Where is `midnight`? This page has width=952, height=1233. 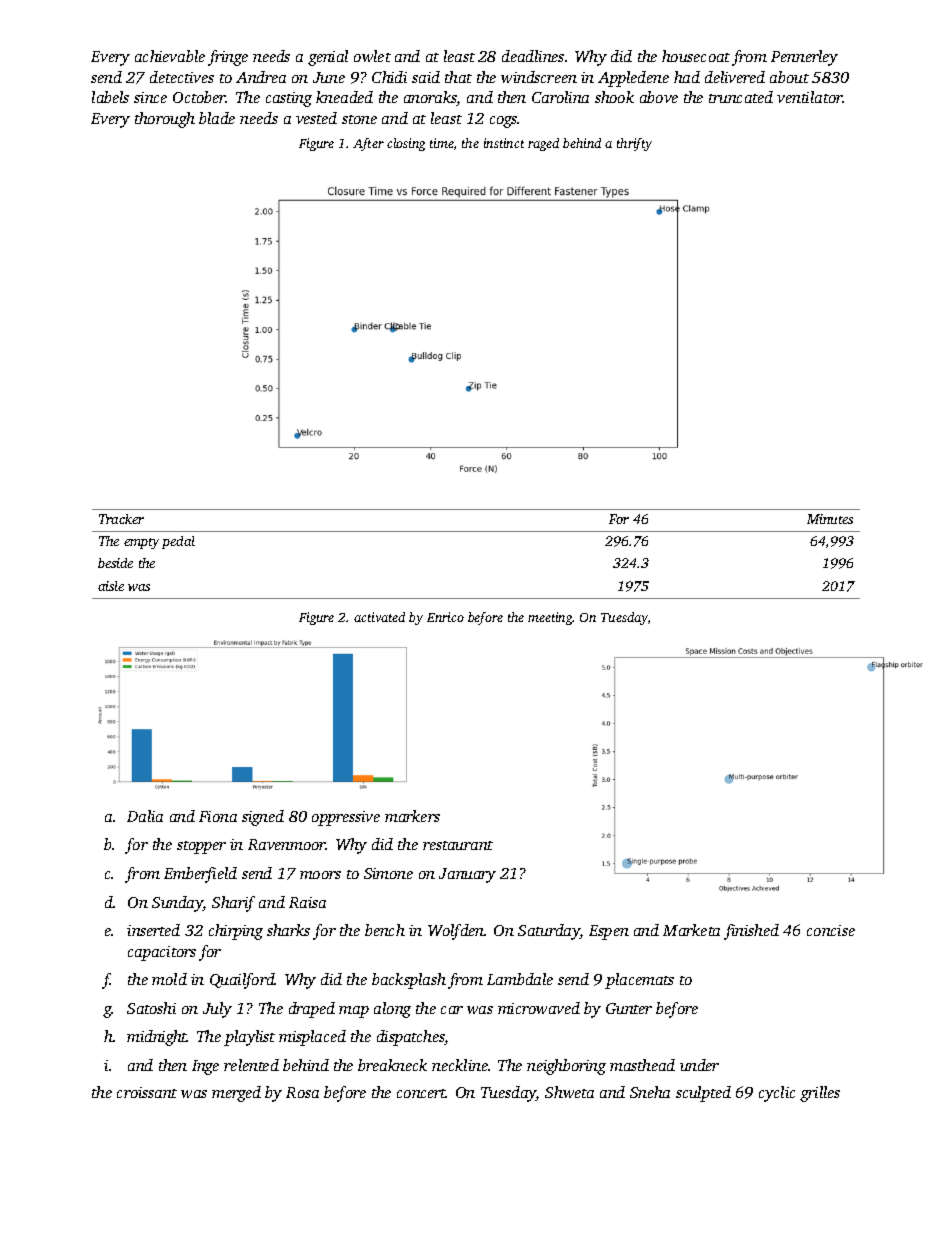 midnight is located at coordinates (157, 1038).
